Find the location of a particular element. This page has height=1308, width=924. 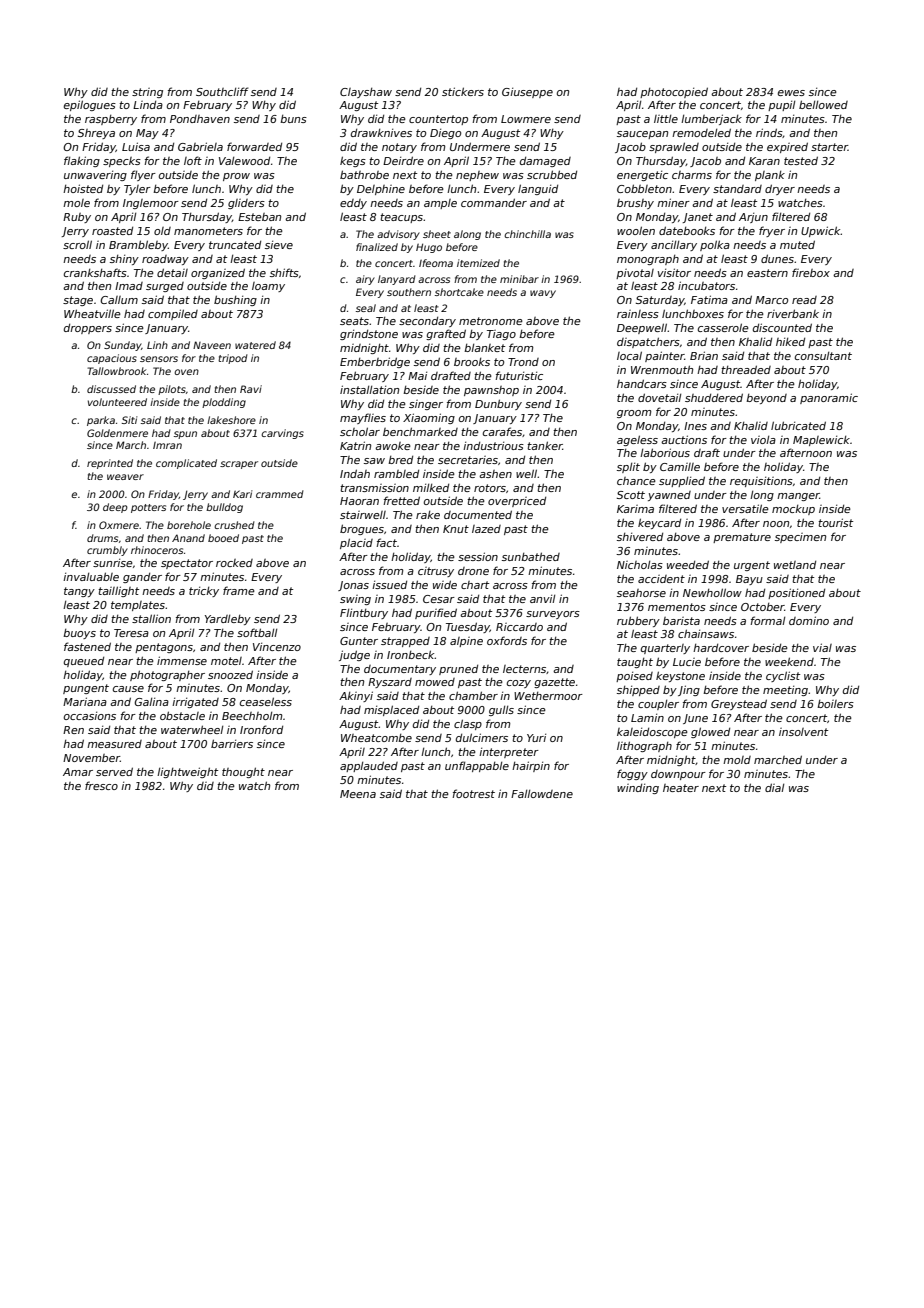

string is located at coordinates (147, 93).
